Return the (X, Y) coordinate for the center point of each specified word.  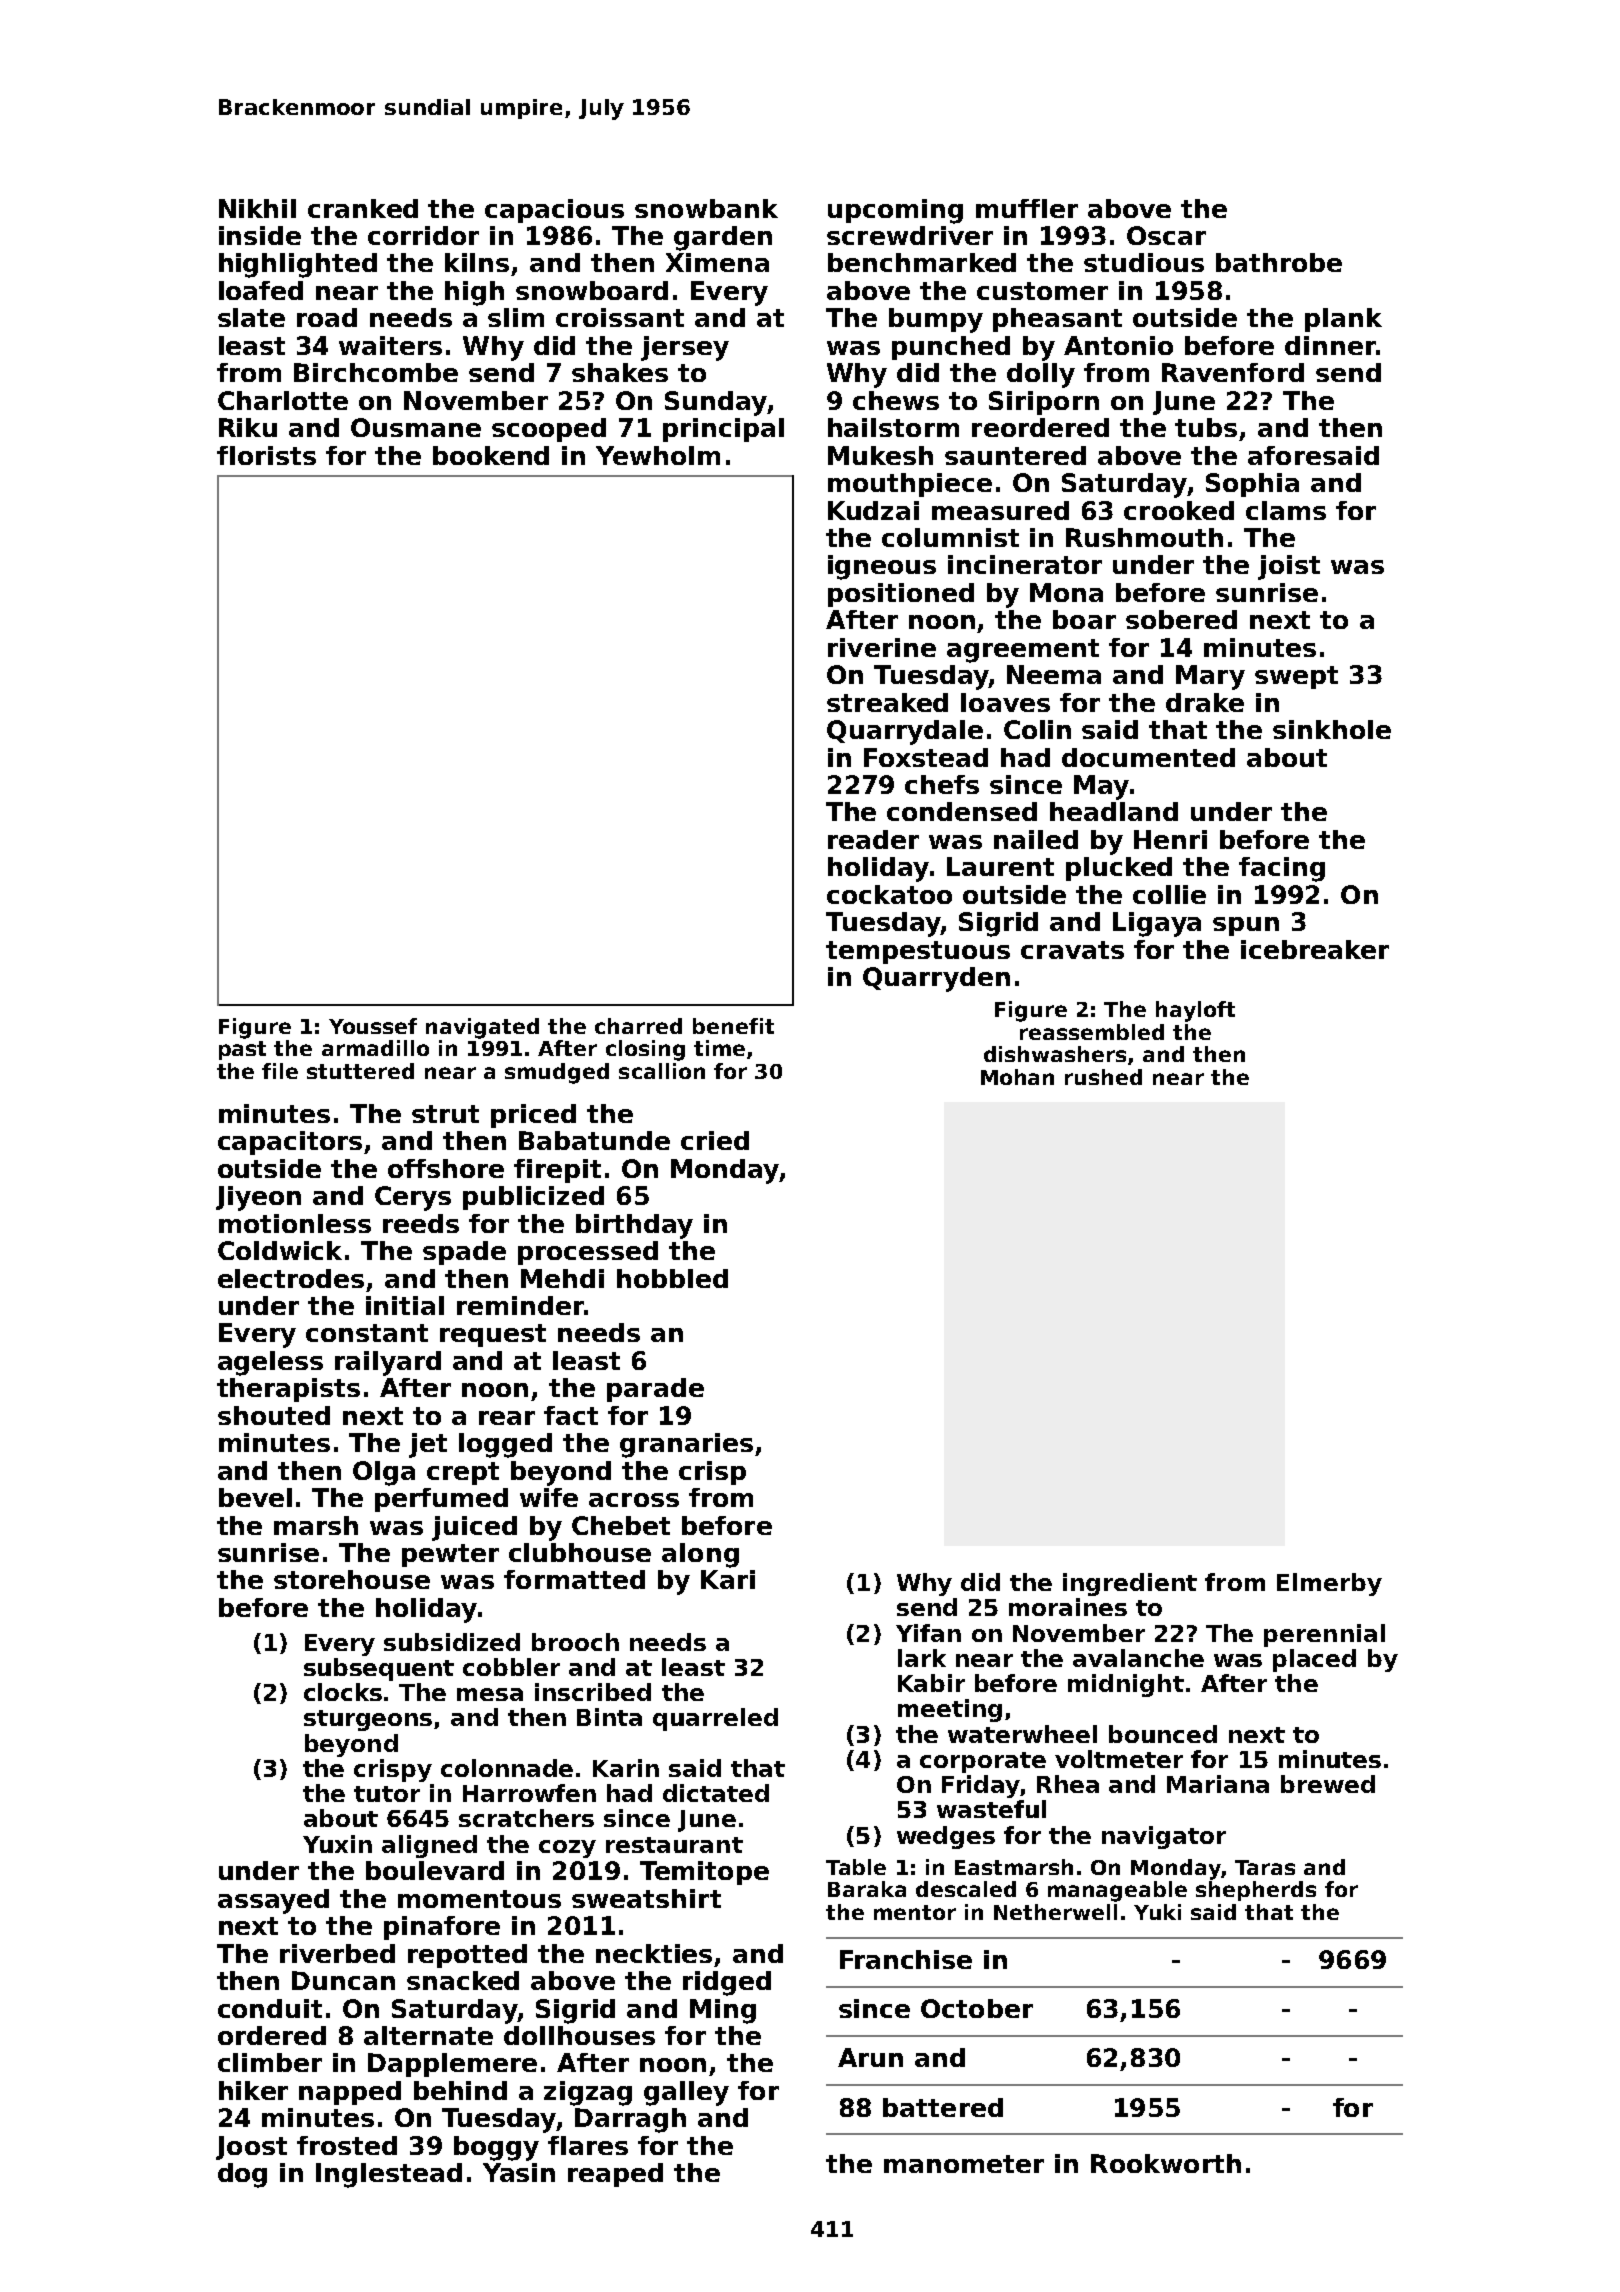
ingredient (1130, 1584)
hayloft (1195, 1011)
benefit (733, 1026)
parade (655, 1390)
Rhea (1068, 1784)
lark (922, 1658)
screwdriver (910, 235)
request (493, 1335)
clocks (343, 1692)
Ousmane (416, 427)
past (242, 1050)
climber (270, 2062)
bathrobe (1279, 262)
